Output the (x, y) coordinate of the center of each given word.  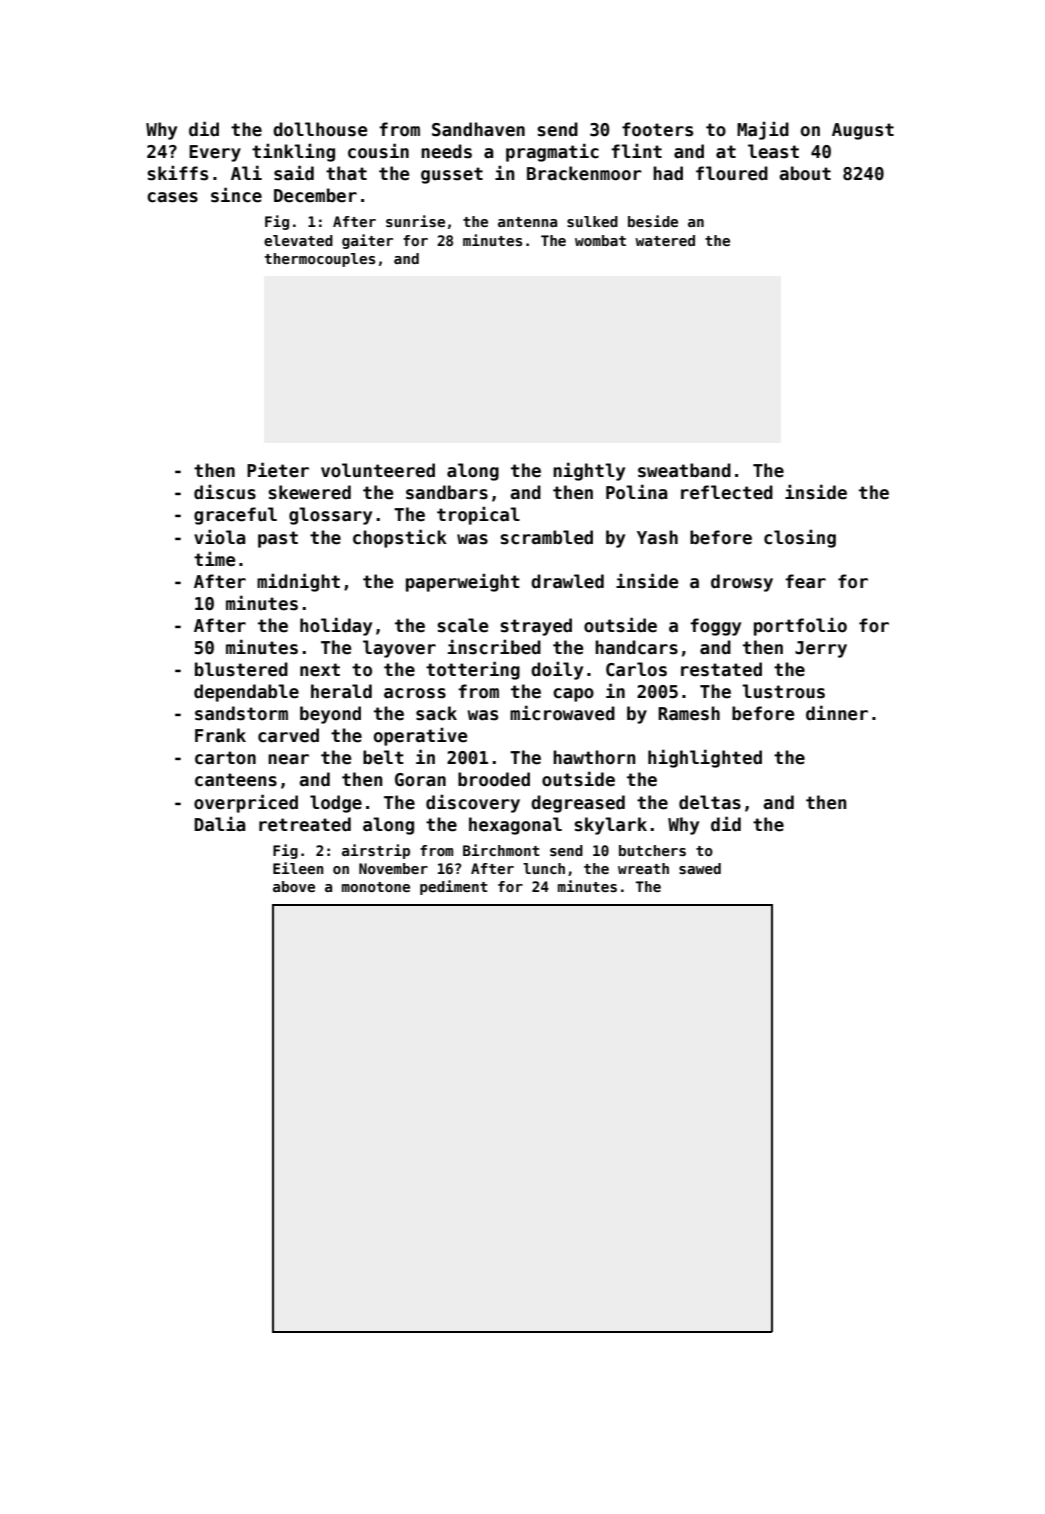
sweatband (684, 470)
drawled (567, 581)
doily (557, 670)
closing (800, 538)
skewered (309, 492)
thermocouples (319, 260)
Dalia (220, 824)
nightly (589, 471)
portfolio (800, 626)
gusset (452, 175)
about (805, 173)
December (315, 195)
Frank (220, 735)
